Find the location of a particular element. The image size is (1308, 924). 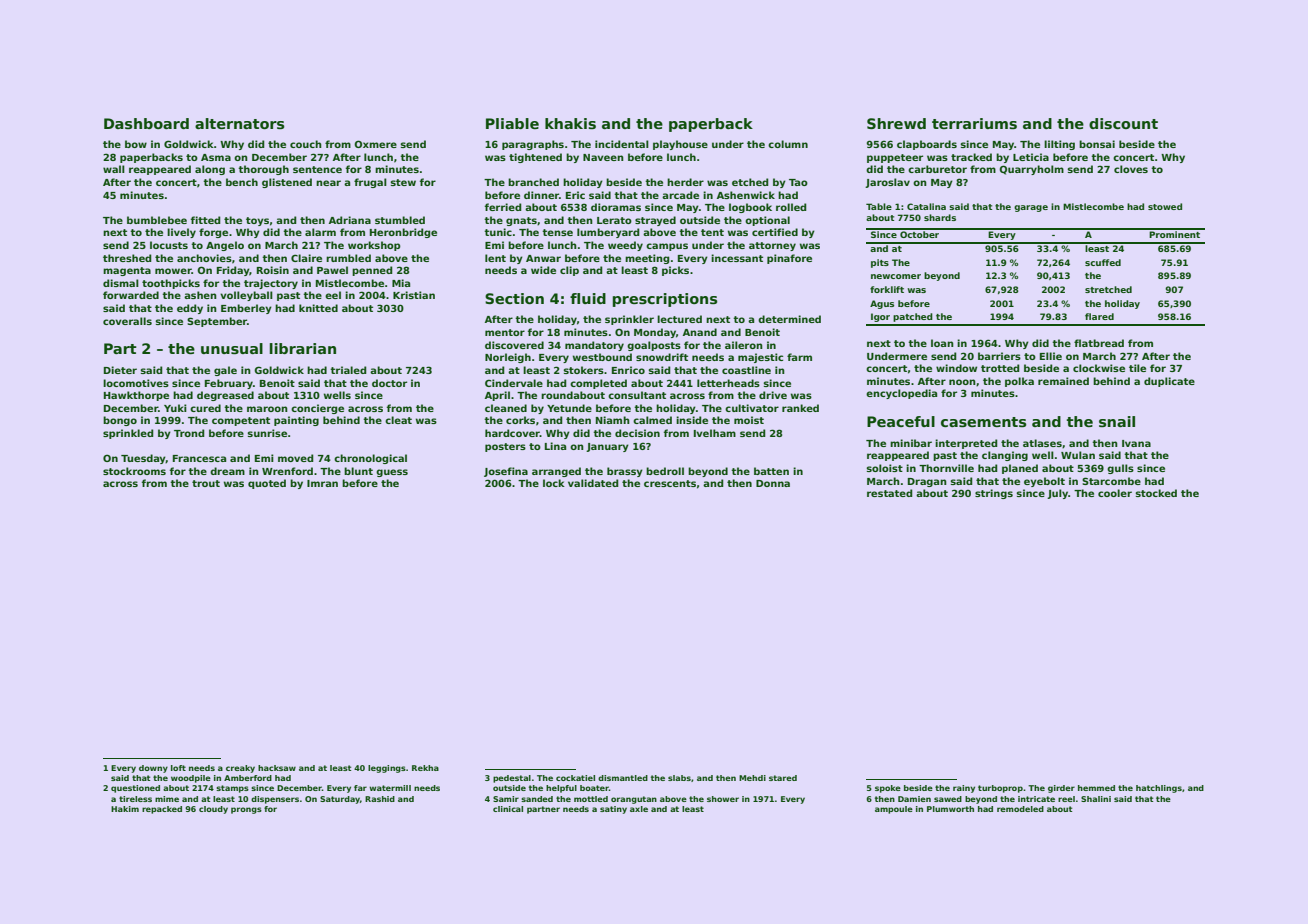

Donna is located at coordinates (773, 483).
